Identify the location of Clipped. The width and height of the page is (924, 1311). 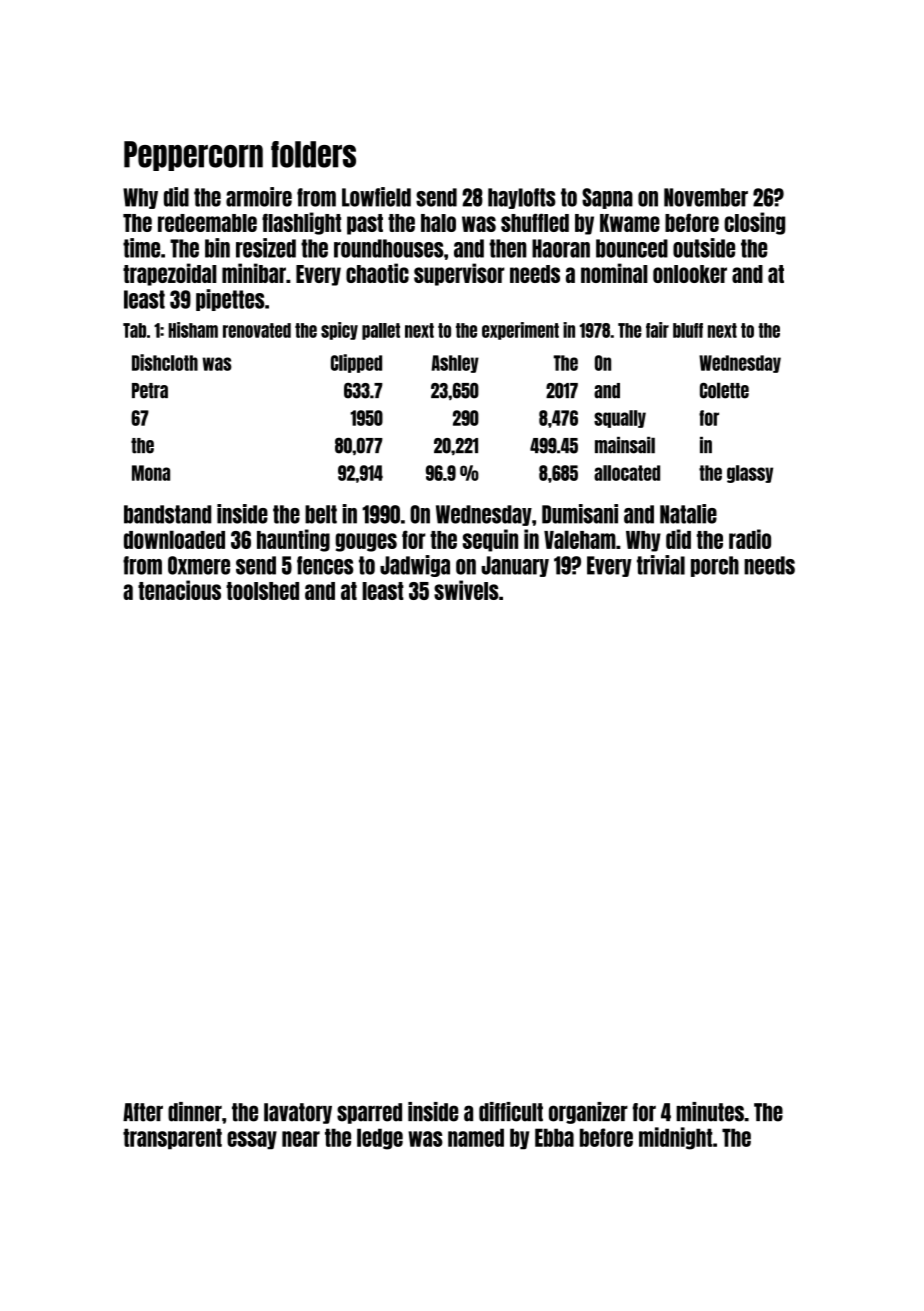
(356, 363).
